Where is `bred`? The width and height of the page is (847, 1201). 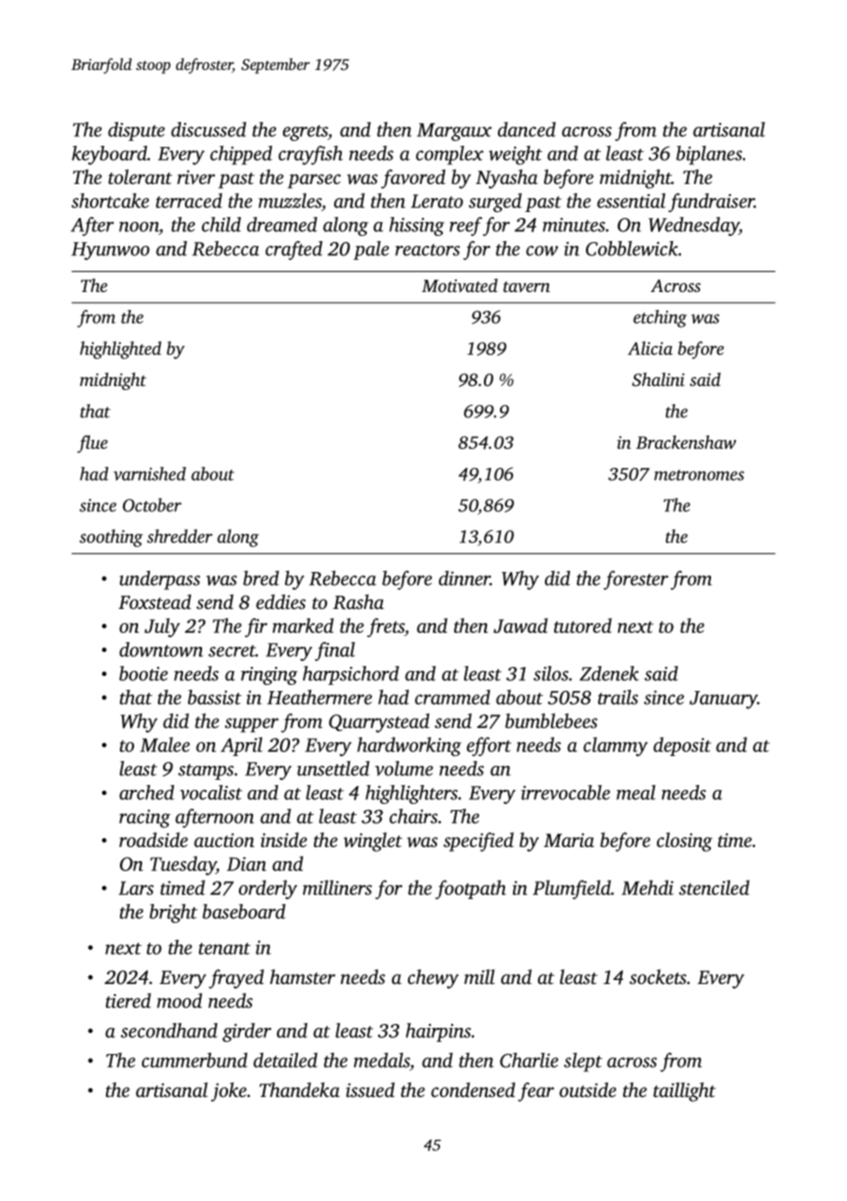 bred is located at coordinates (261, 578).
